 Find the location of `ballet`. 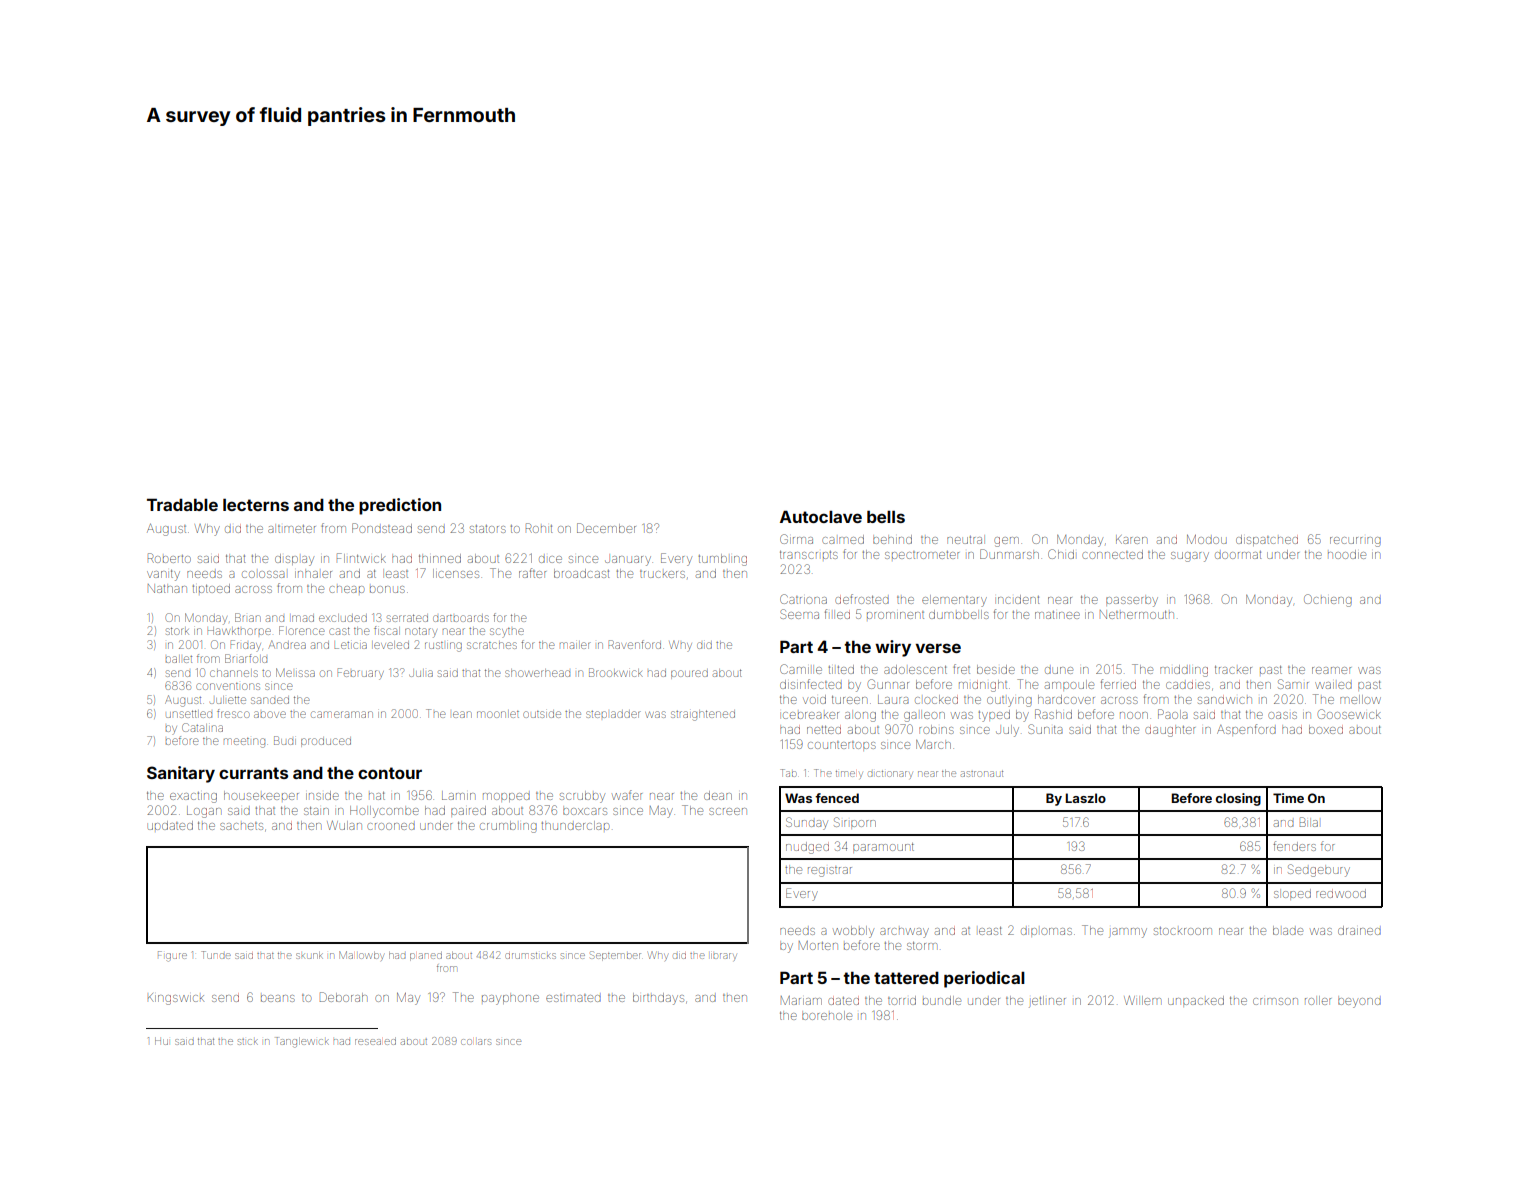

ballet is located at coordinates (179, 659).
